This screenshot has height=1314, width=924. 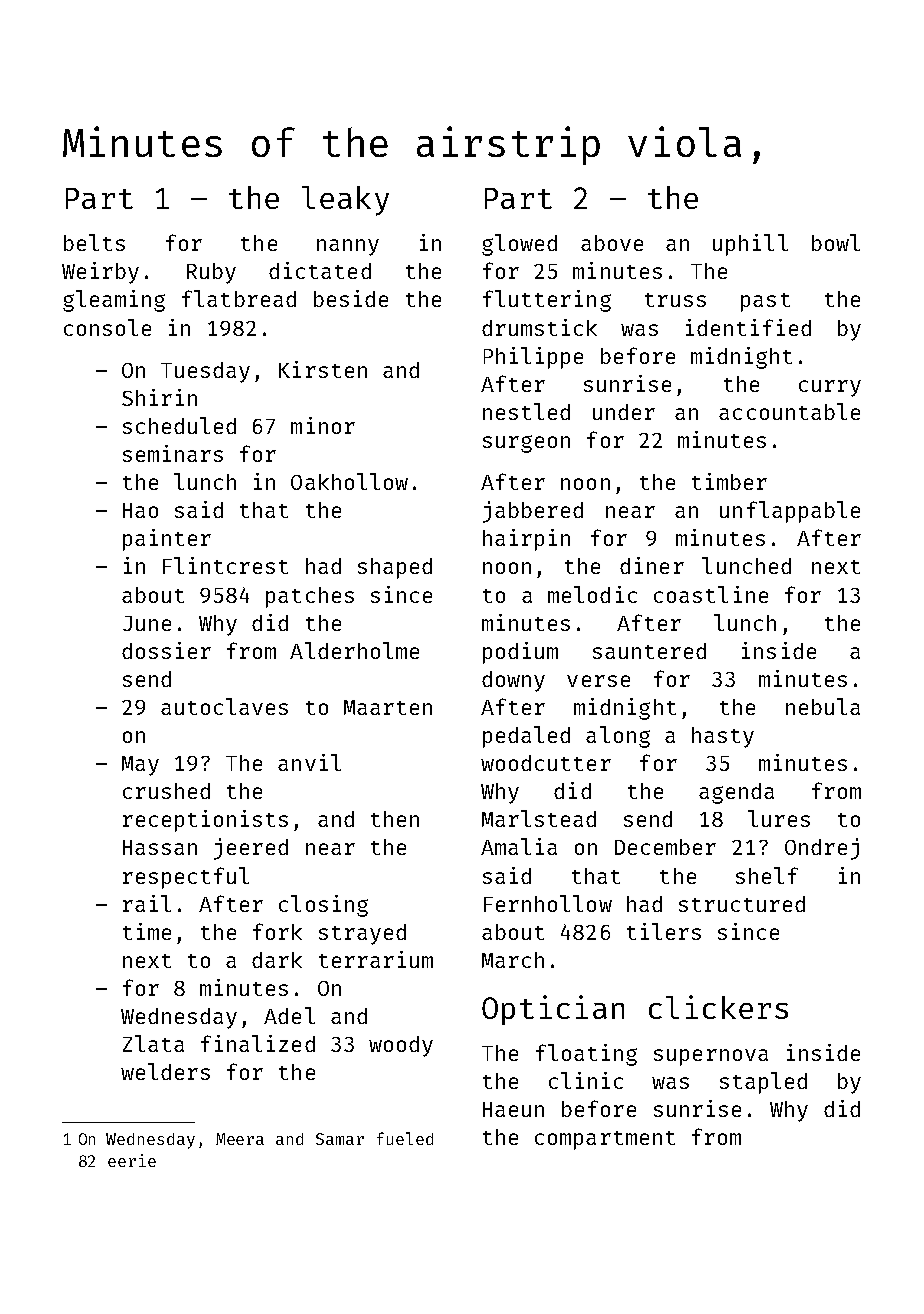 I want to click on agenda, so click(x=736, y=793).
